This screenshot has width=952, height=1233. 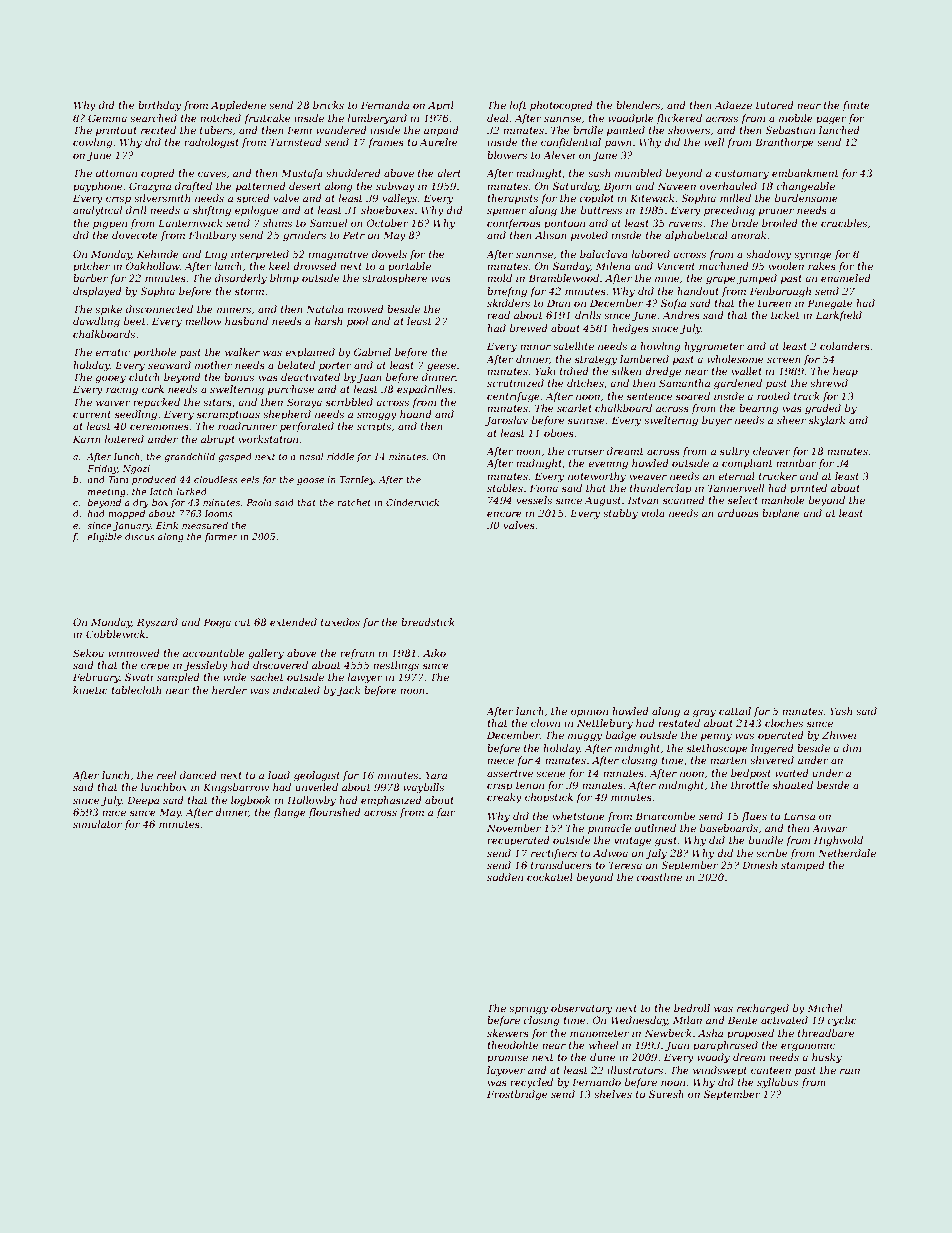 What do you see at coordinates (446, 813) in the screenshot?
I see `fair` at bounding box center [446, 813].
